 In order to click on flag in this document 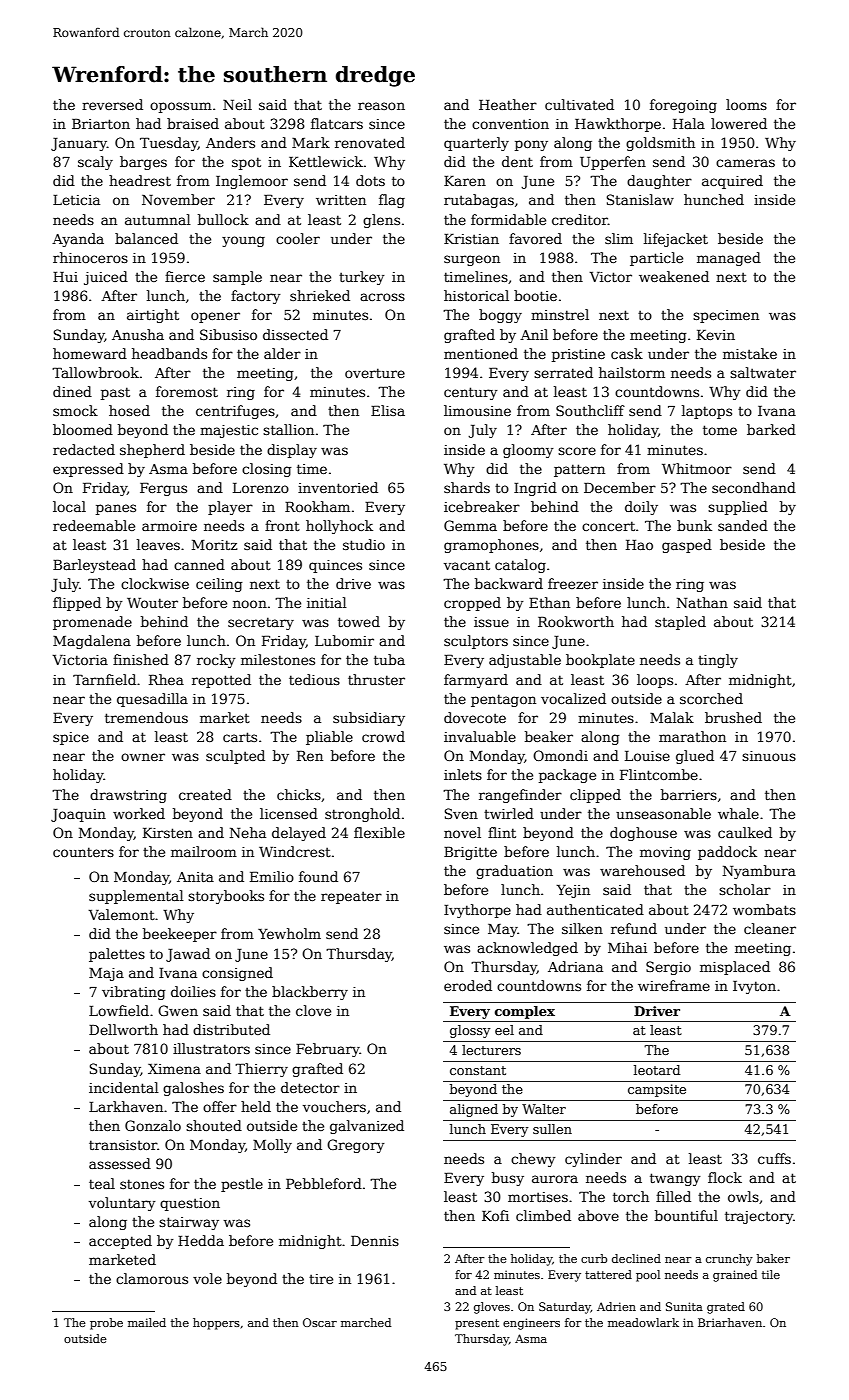, I will do `click(392, 201)`.
